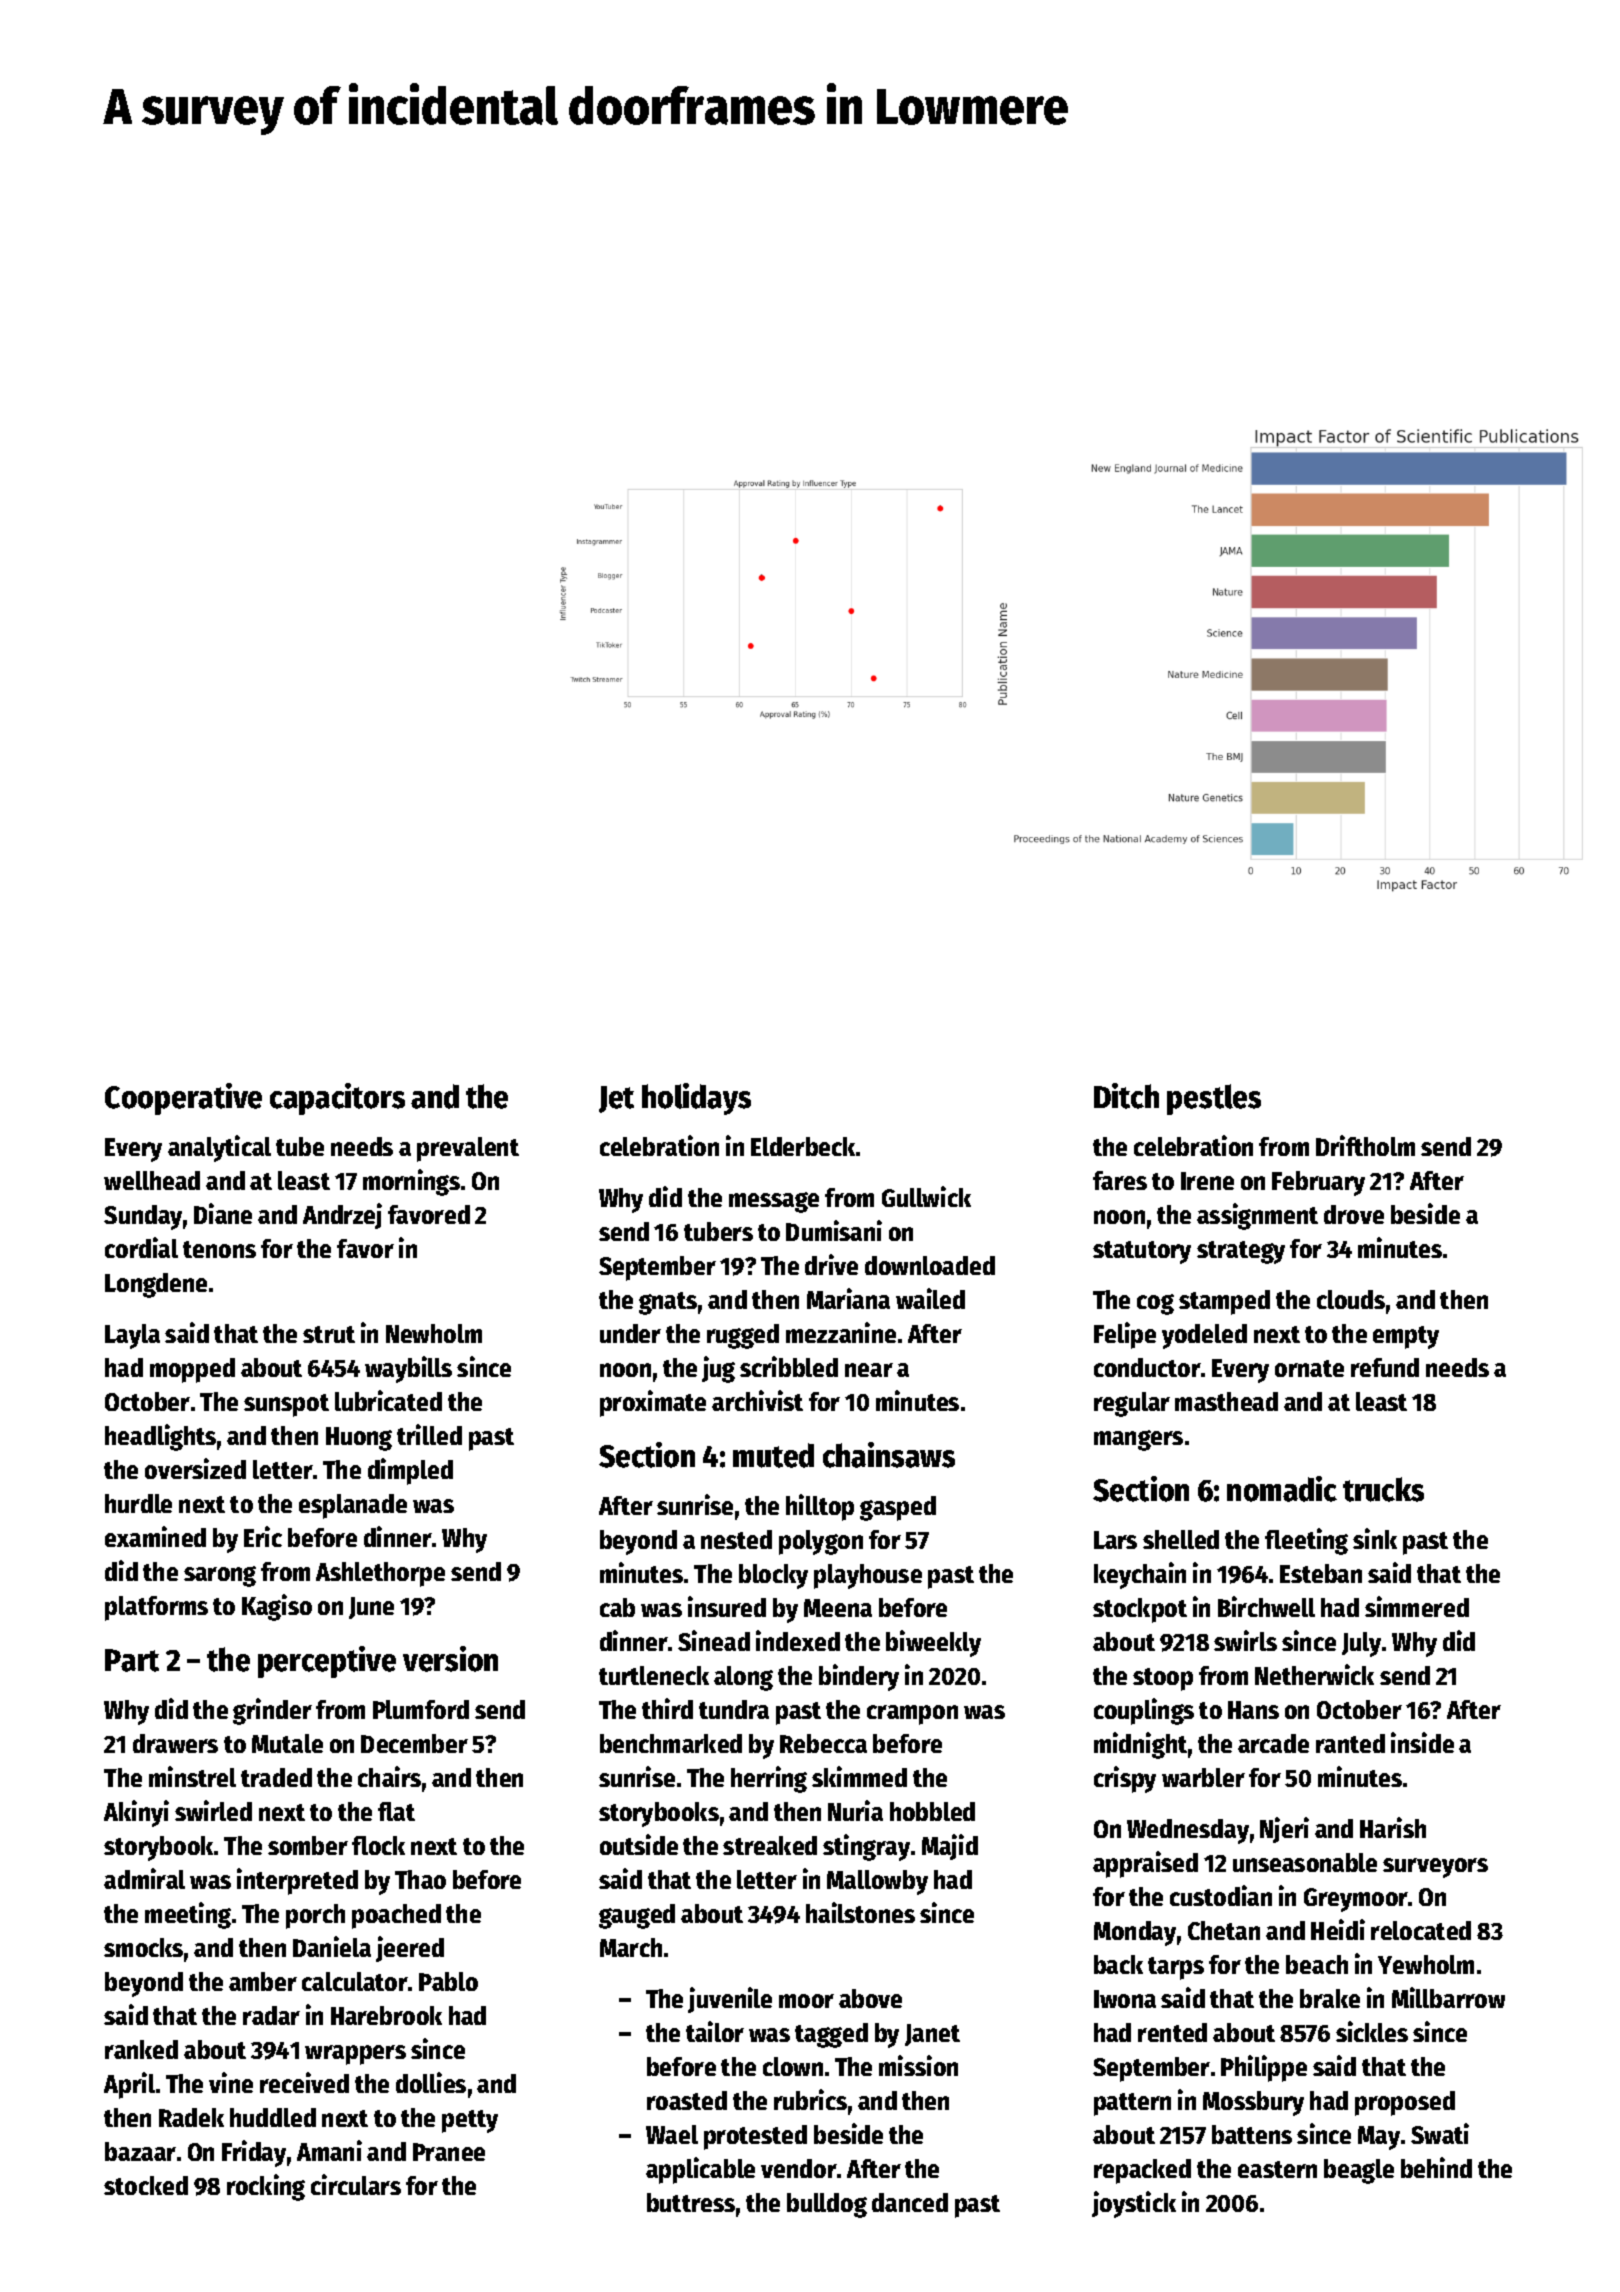 Image resolution: width=1620 pixels, height=2292 pixels. What do you see at coordinates (1214, 1099) in the screenshot?
I see `pestles` at bounding box center [1214, 1099].
